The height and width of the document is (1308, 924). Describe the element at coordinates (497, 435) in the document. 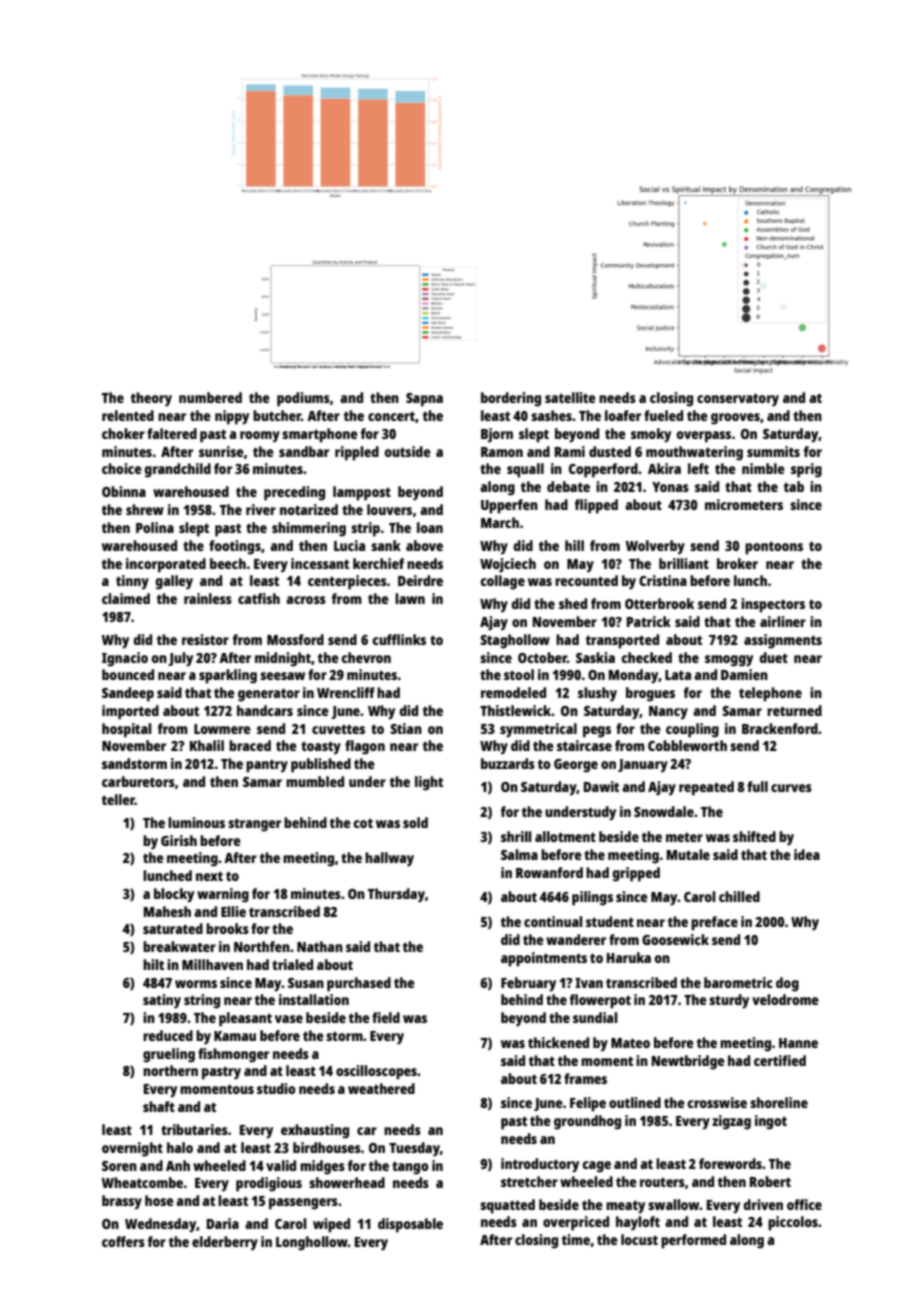

I see `Bjorn` at that location.
